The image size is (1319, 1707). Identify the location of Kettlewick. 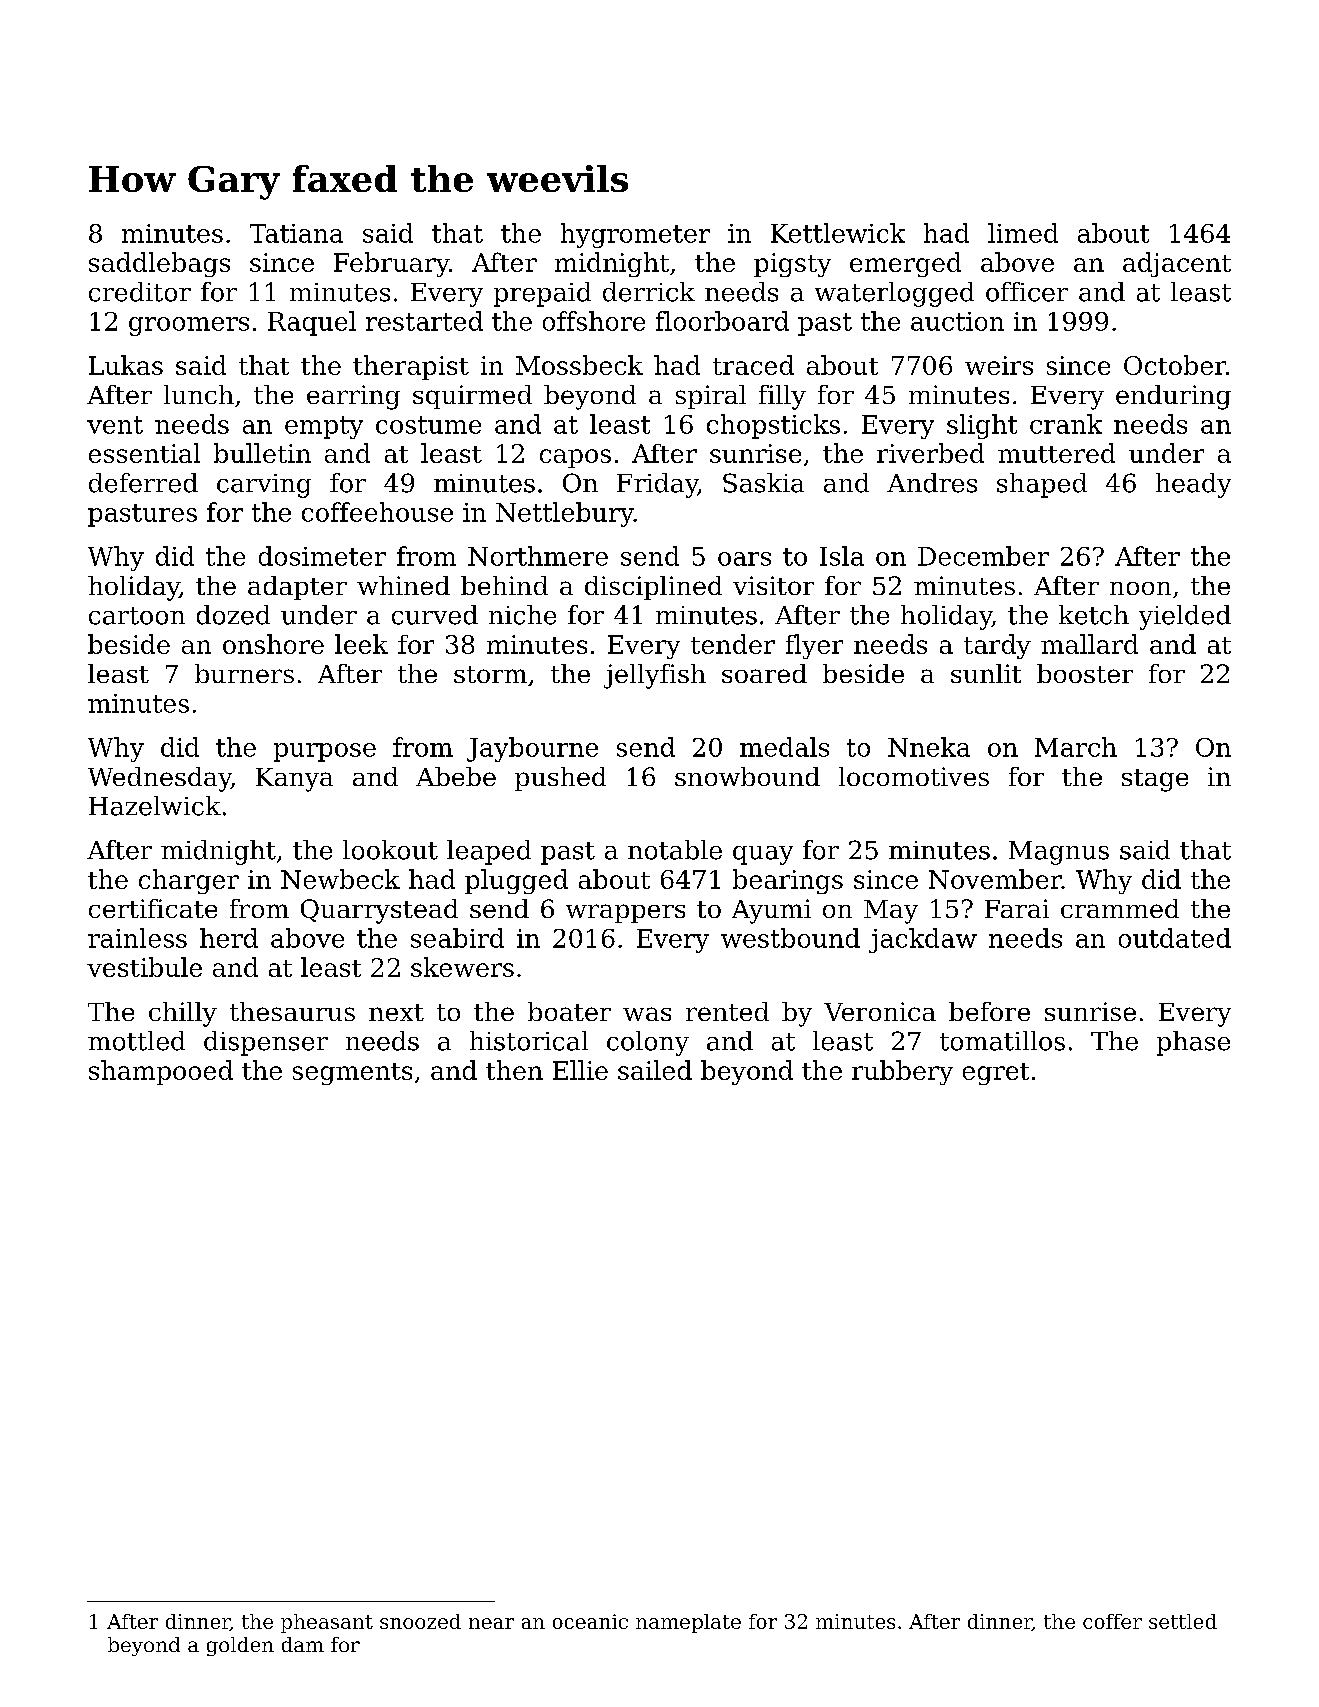
(838, 233).
